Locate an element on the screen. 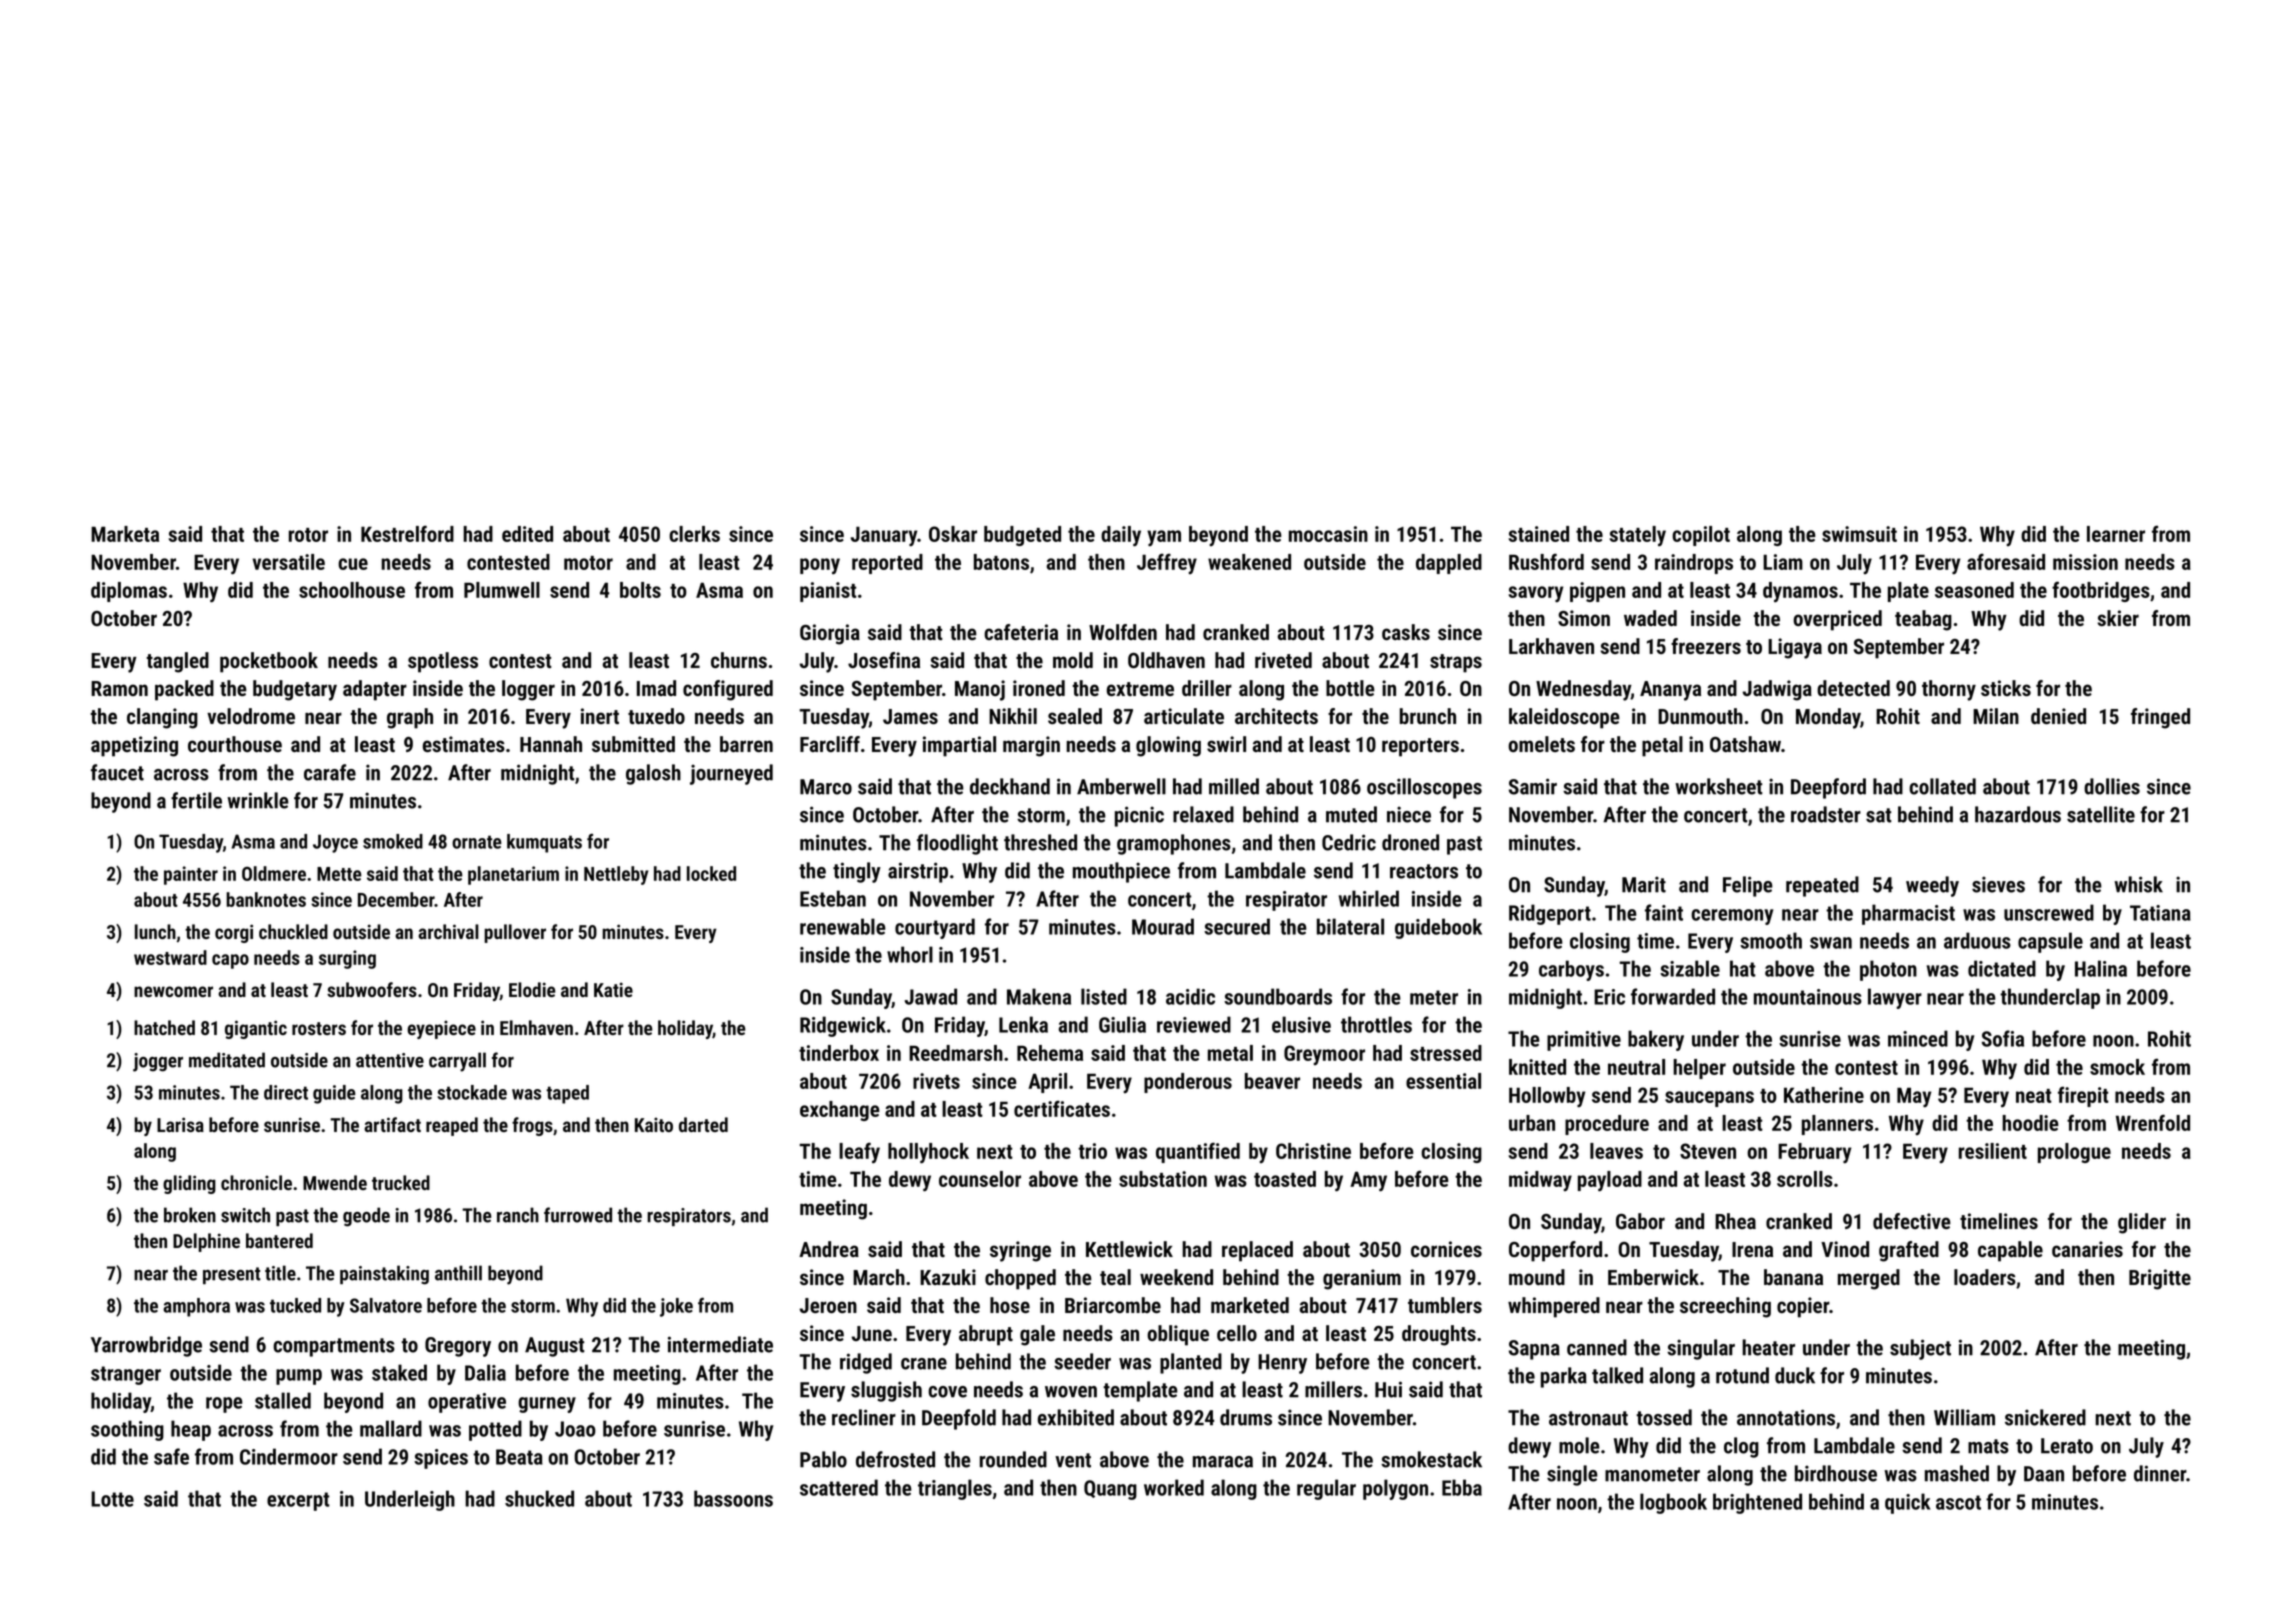 The image size is (2282, 1614). painter is located at coordinates (191, 875).
